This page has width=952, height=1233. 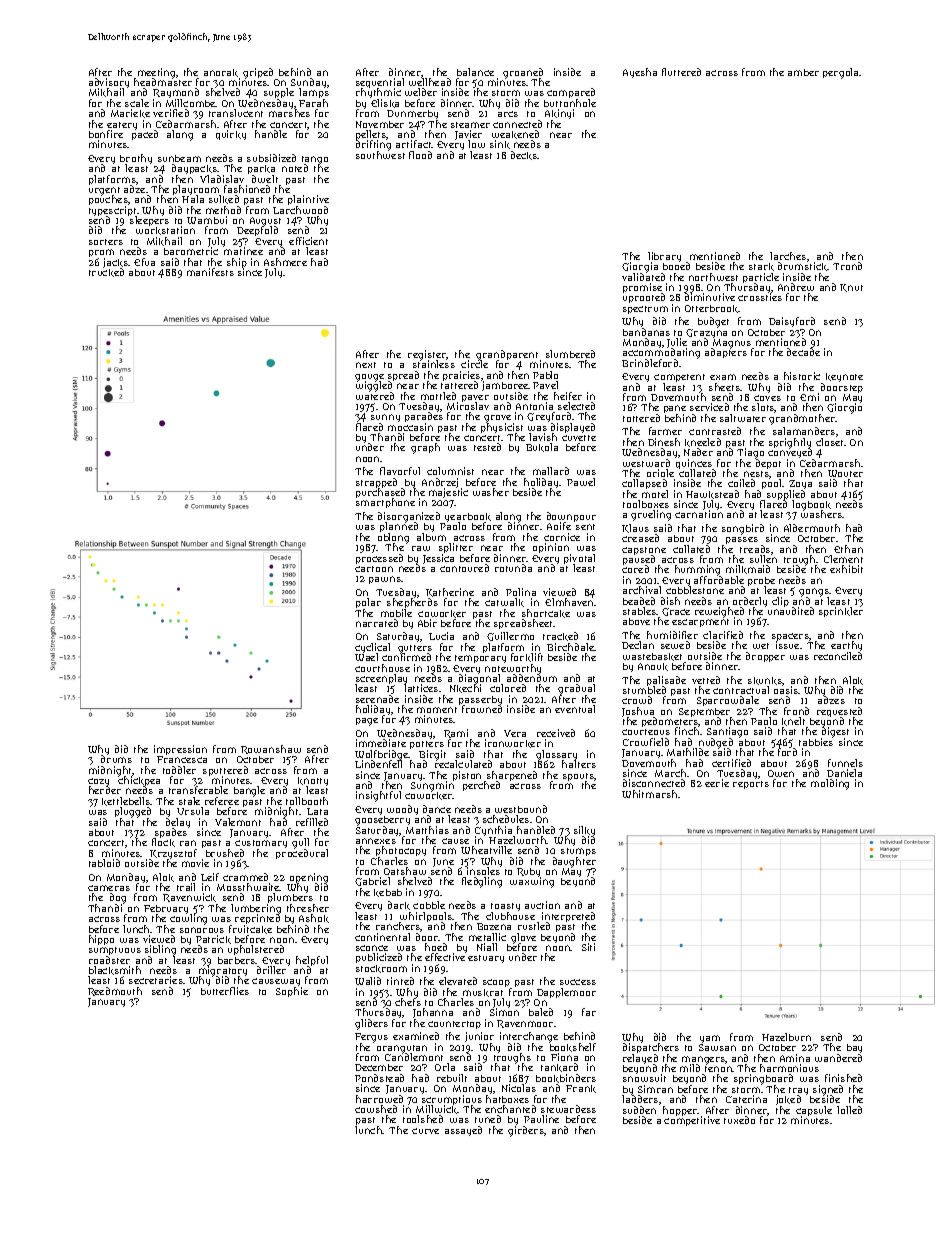 What do you see at coordinates (506, 819) in the page?
I see `schedules` at bounding box center [506, 819].
